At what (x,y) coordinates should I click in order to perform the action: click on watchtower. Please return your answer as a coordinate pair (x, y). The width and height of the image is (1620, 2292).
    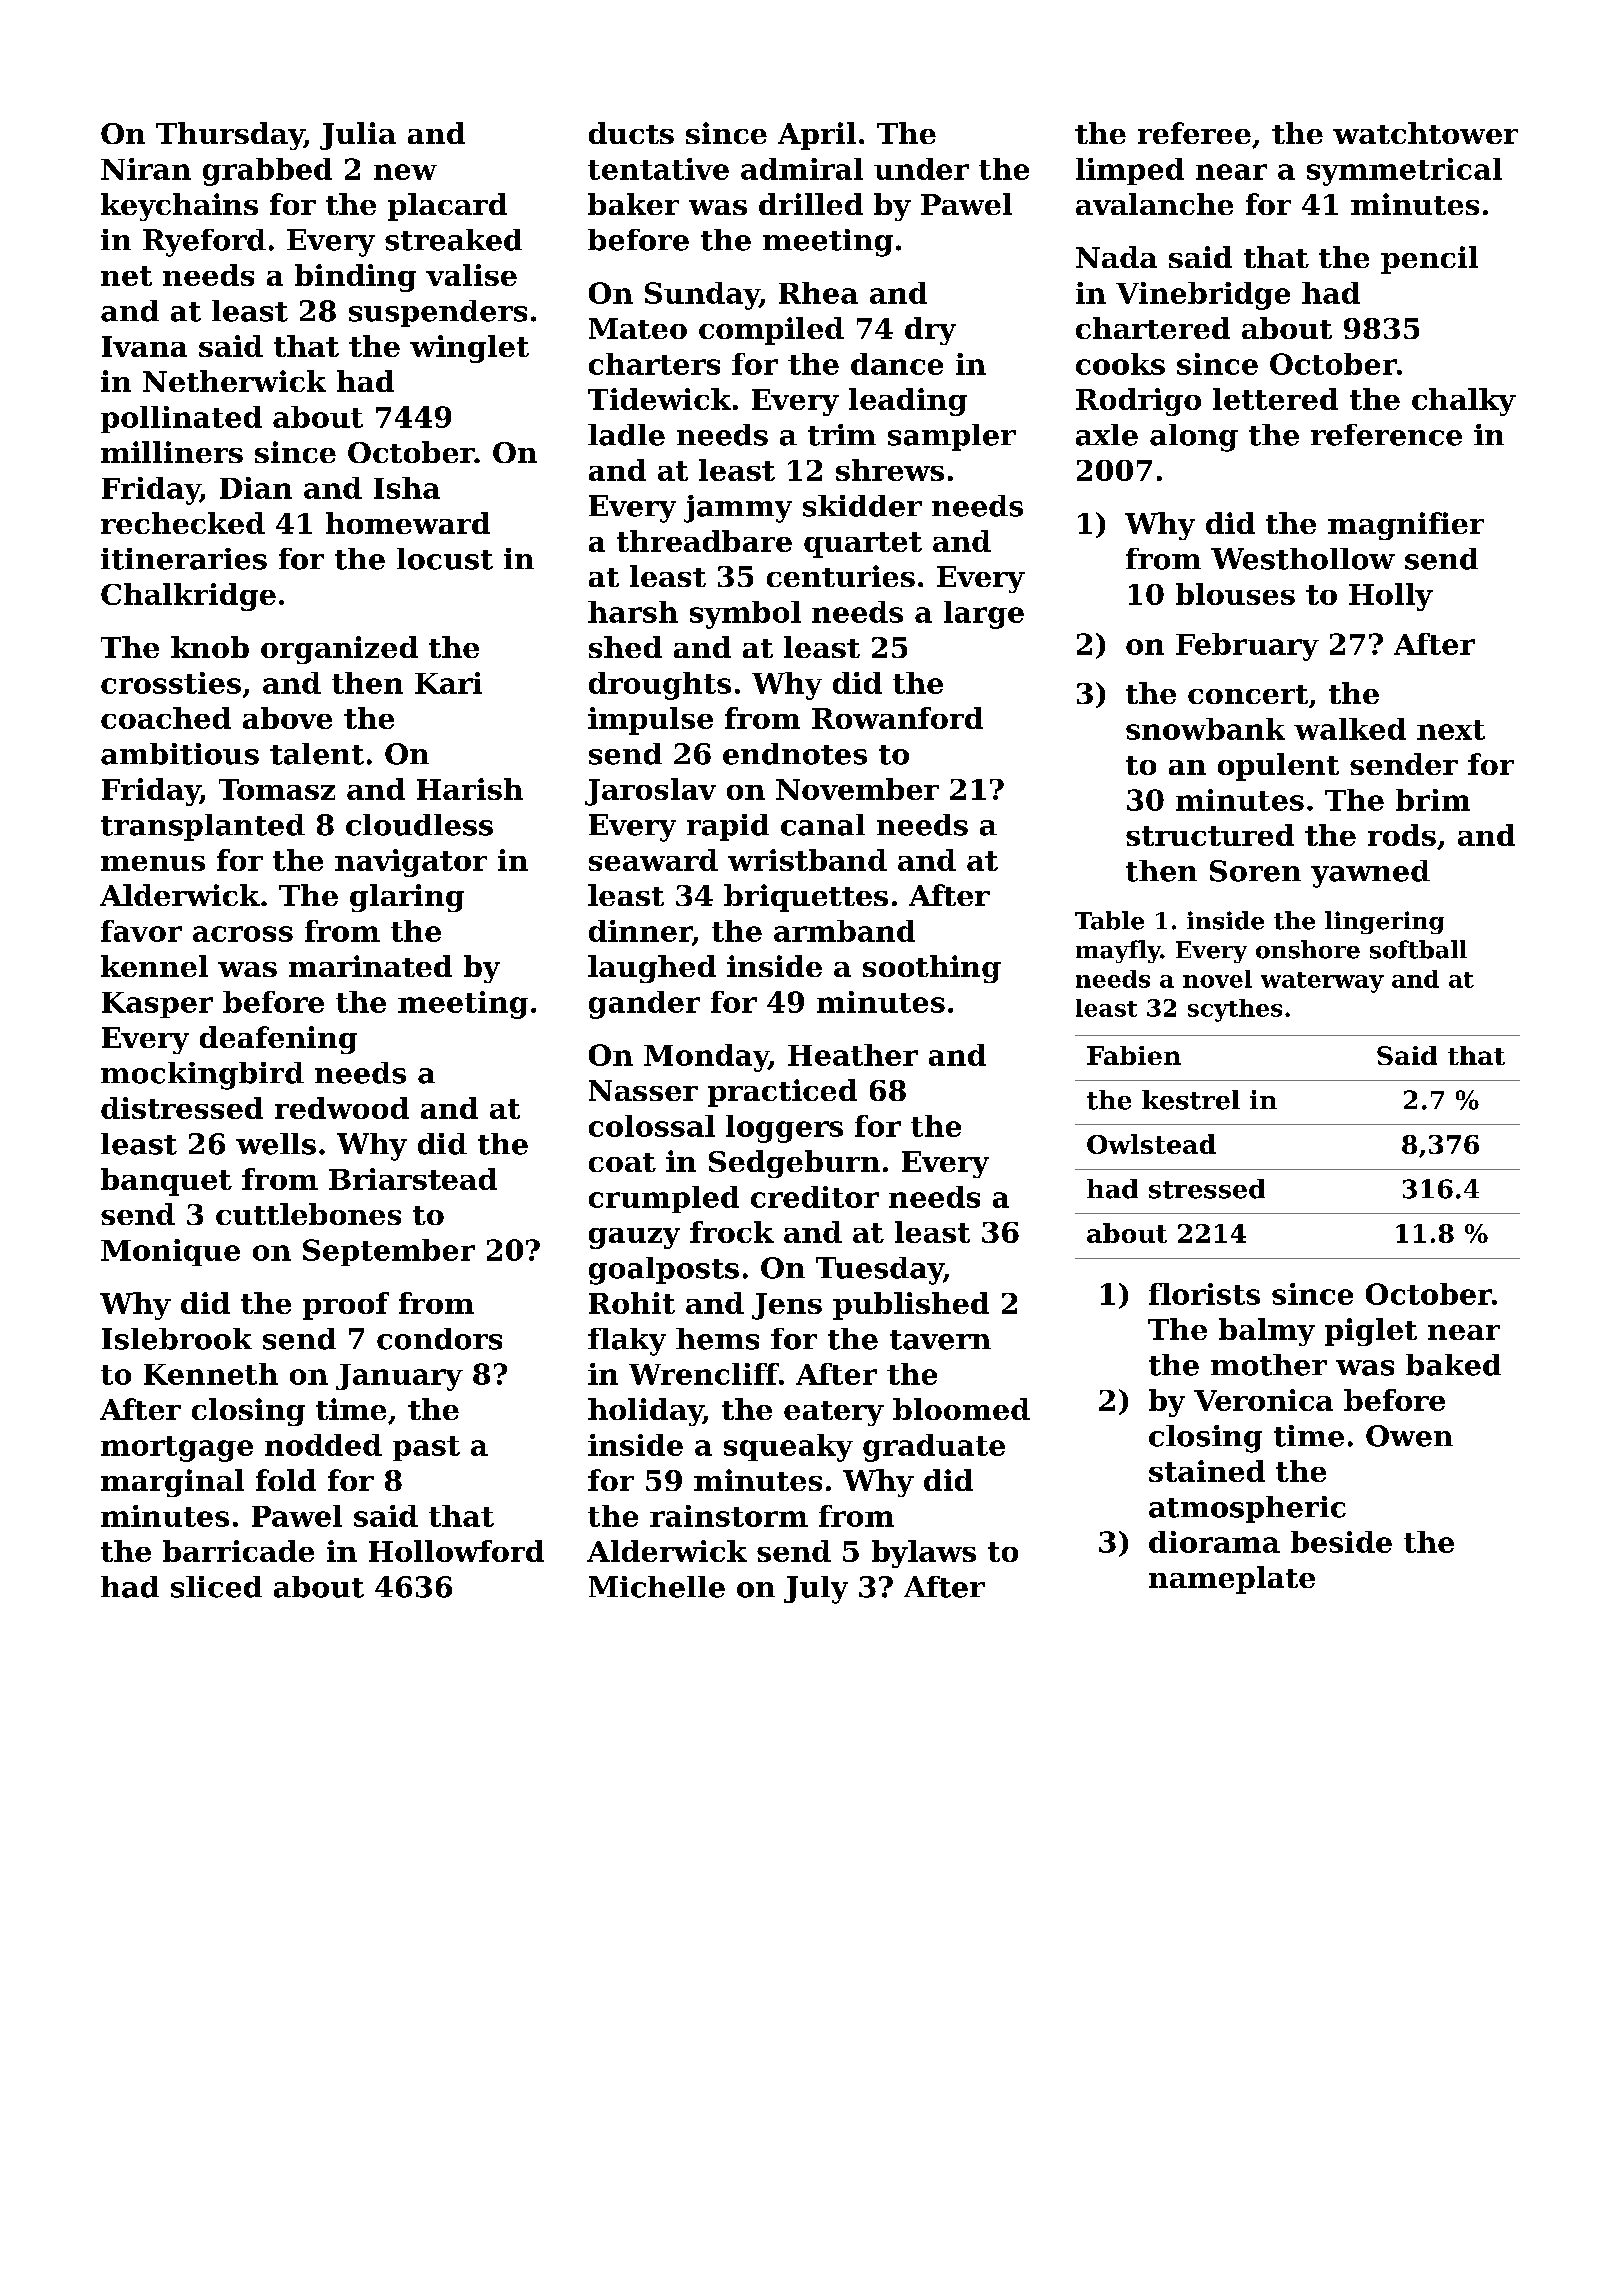
    Looking at the image, I should click on (1425, 133).
